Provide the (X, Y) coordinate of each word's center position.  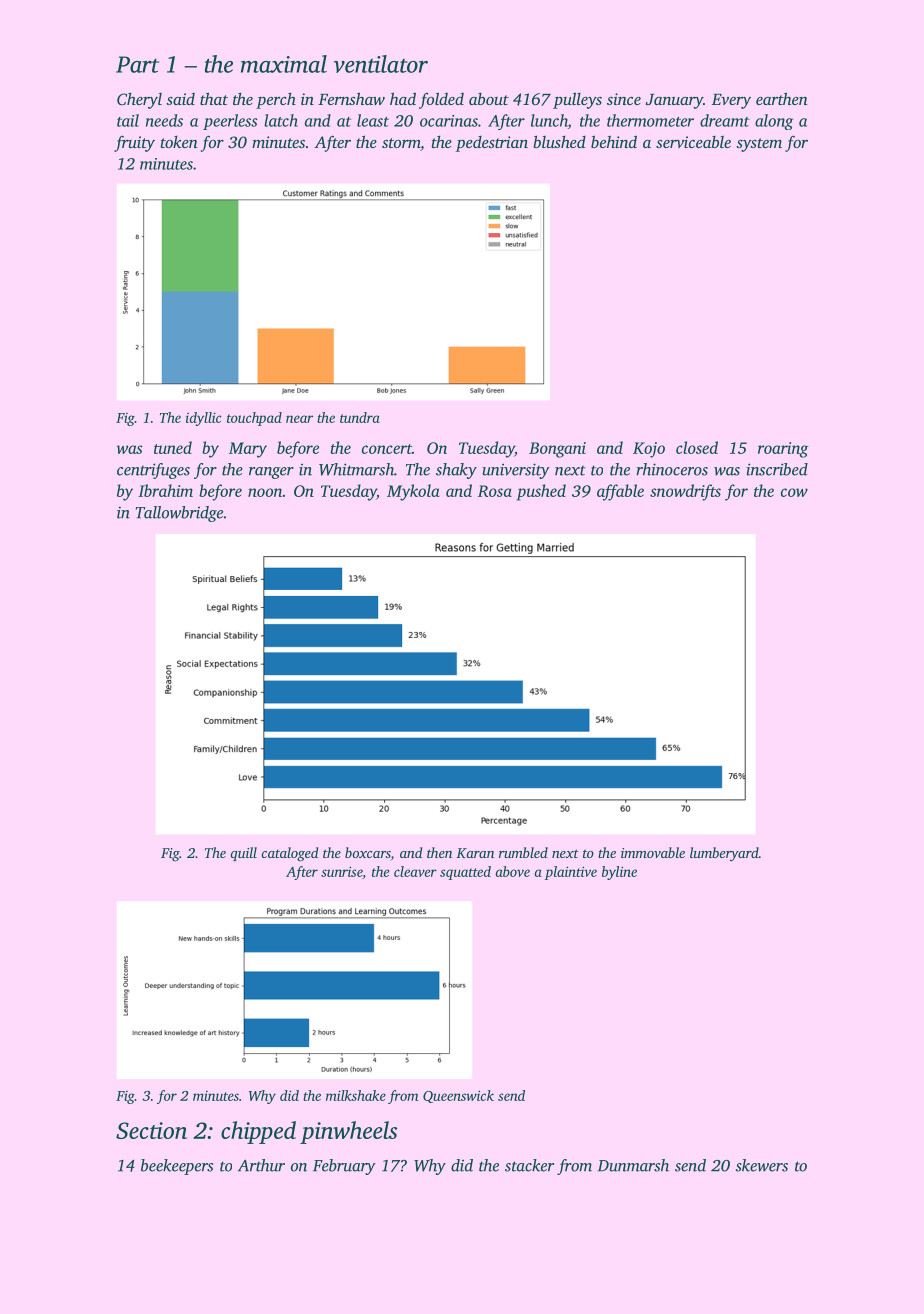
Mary (248, 450)
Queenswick (458, 1096)
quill (243, 854)
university (516, 471)
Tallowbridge (179, 514)
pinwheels (348, 1132)
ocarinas (449, 121)
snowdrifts (685, 492)
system (759, 145)
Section (151, 1130)
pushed (541, 492)
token (179, 142)
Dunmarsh (633, 1165)
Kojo (649, 450)
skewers (762, 1165)
